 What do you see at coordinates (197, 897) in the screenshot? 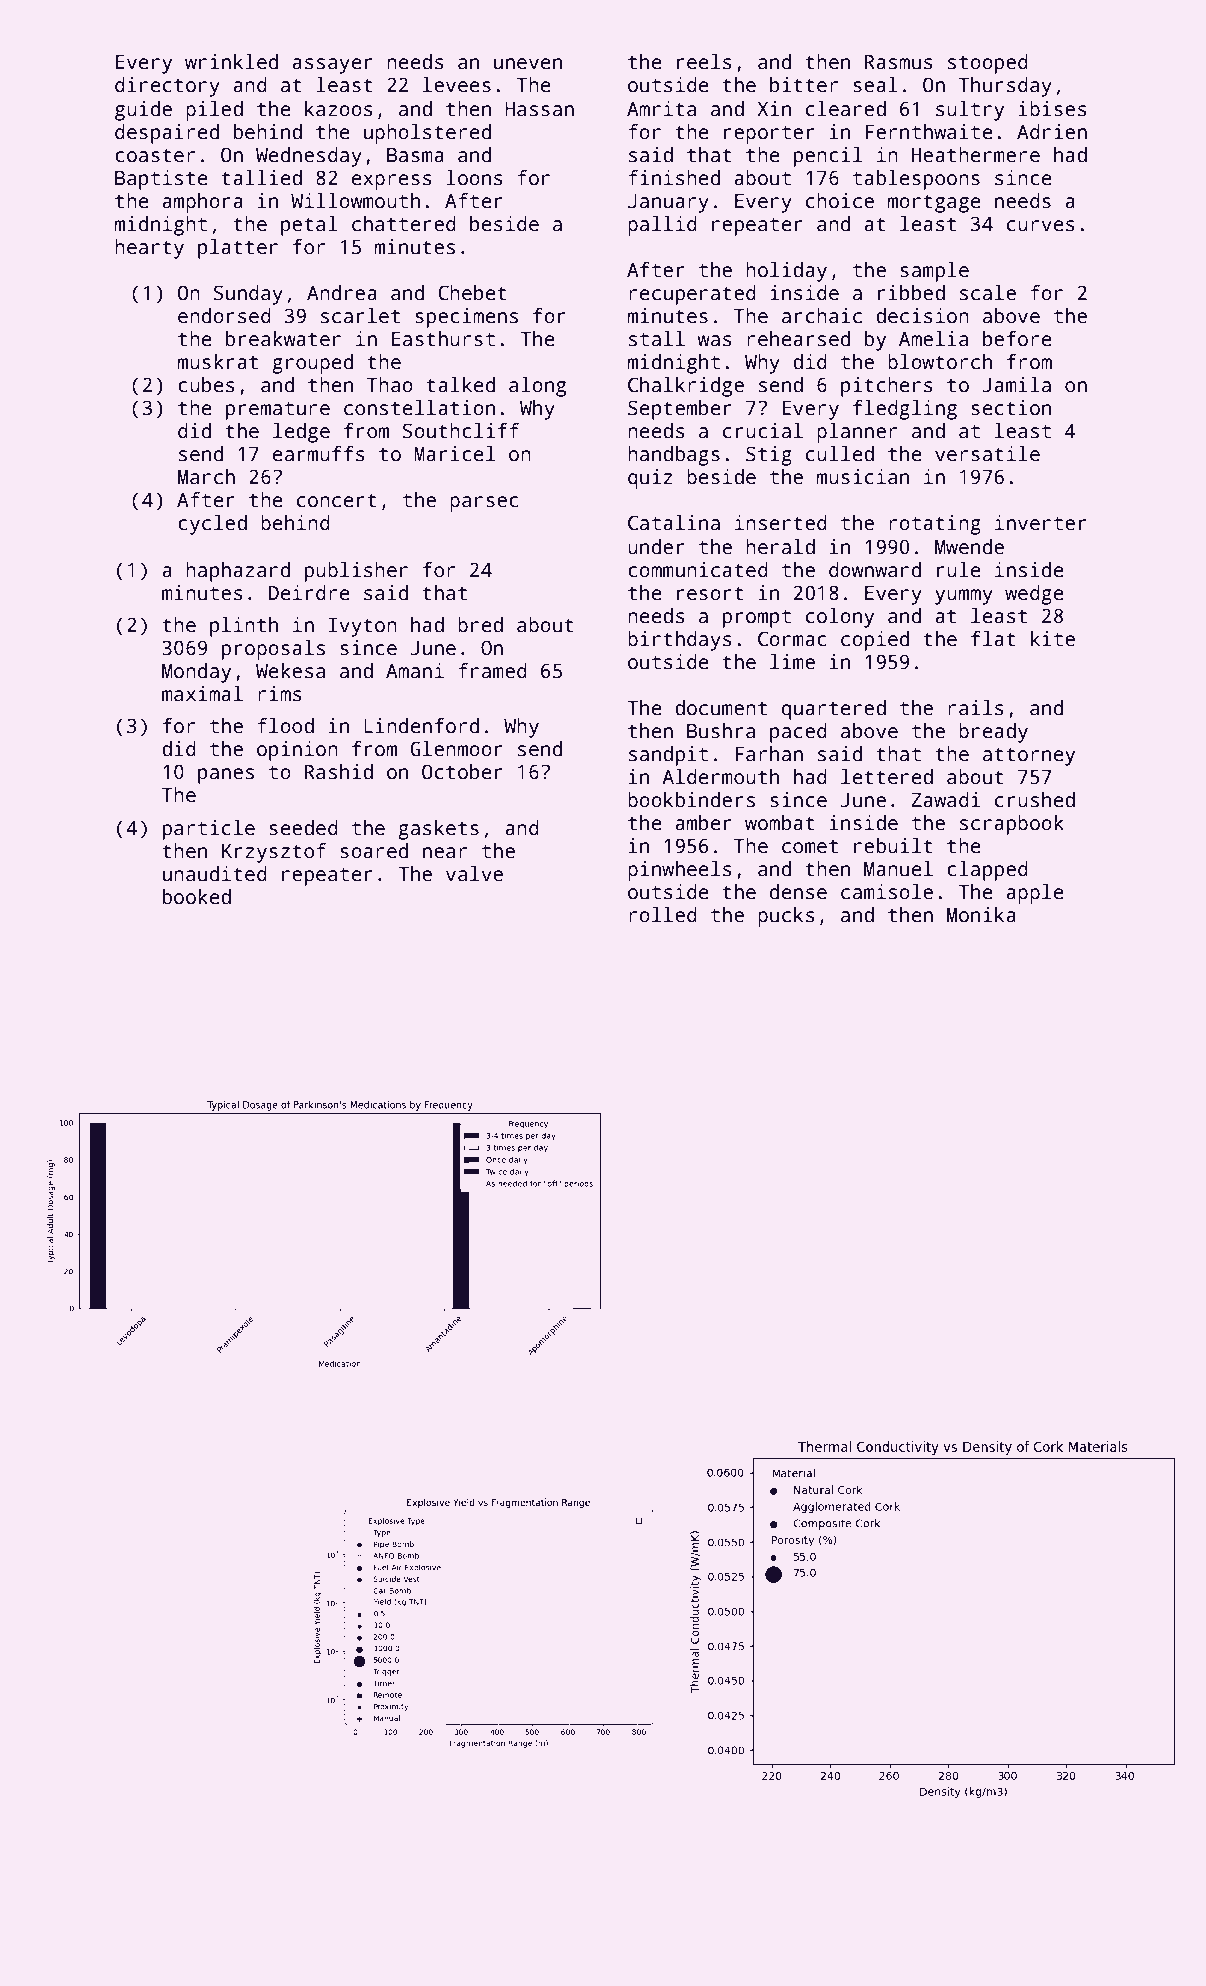
I see `booked` at bounding box center [197, 897].
